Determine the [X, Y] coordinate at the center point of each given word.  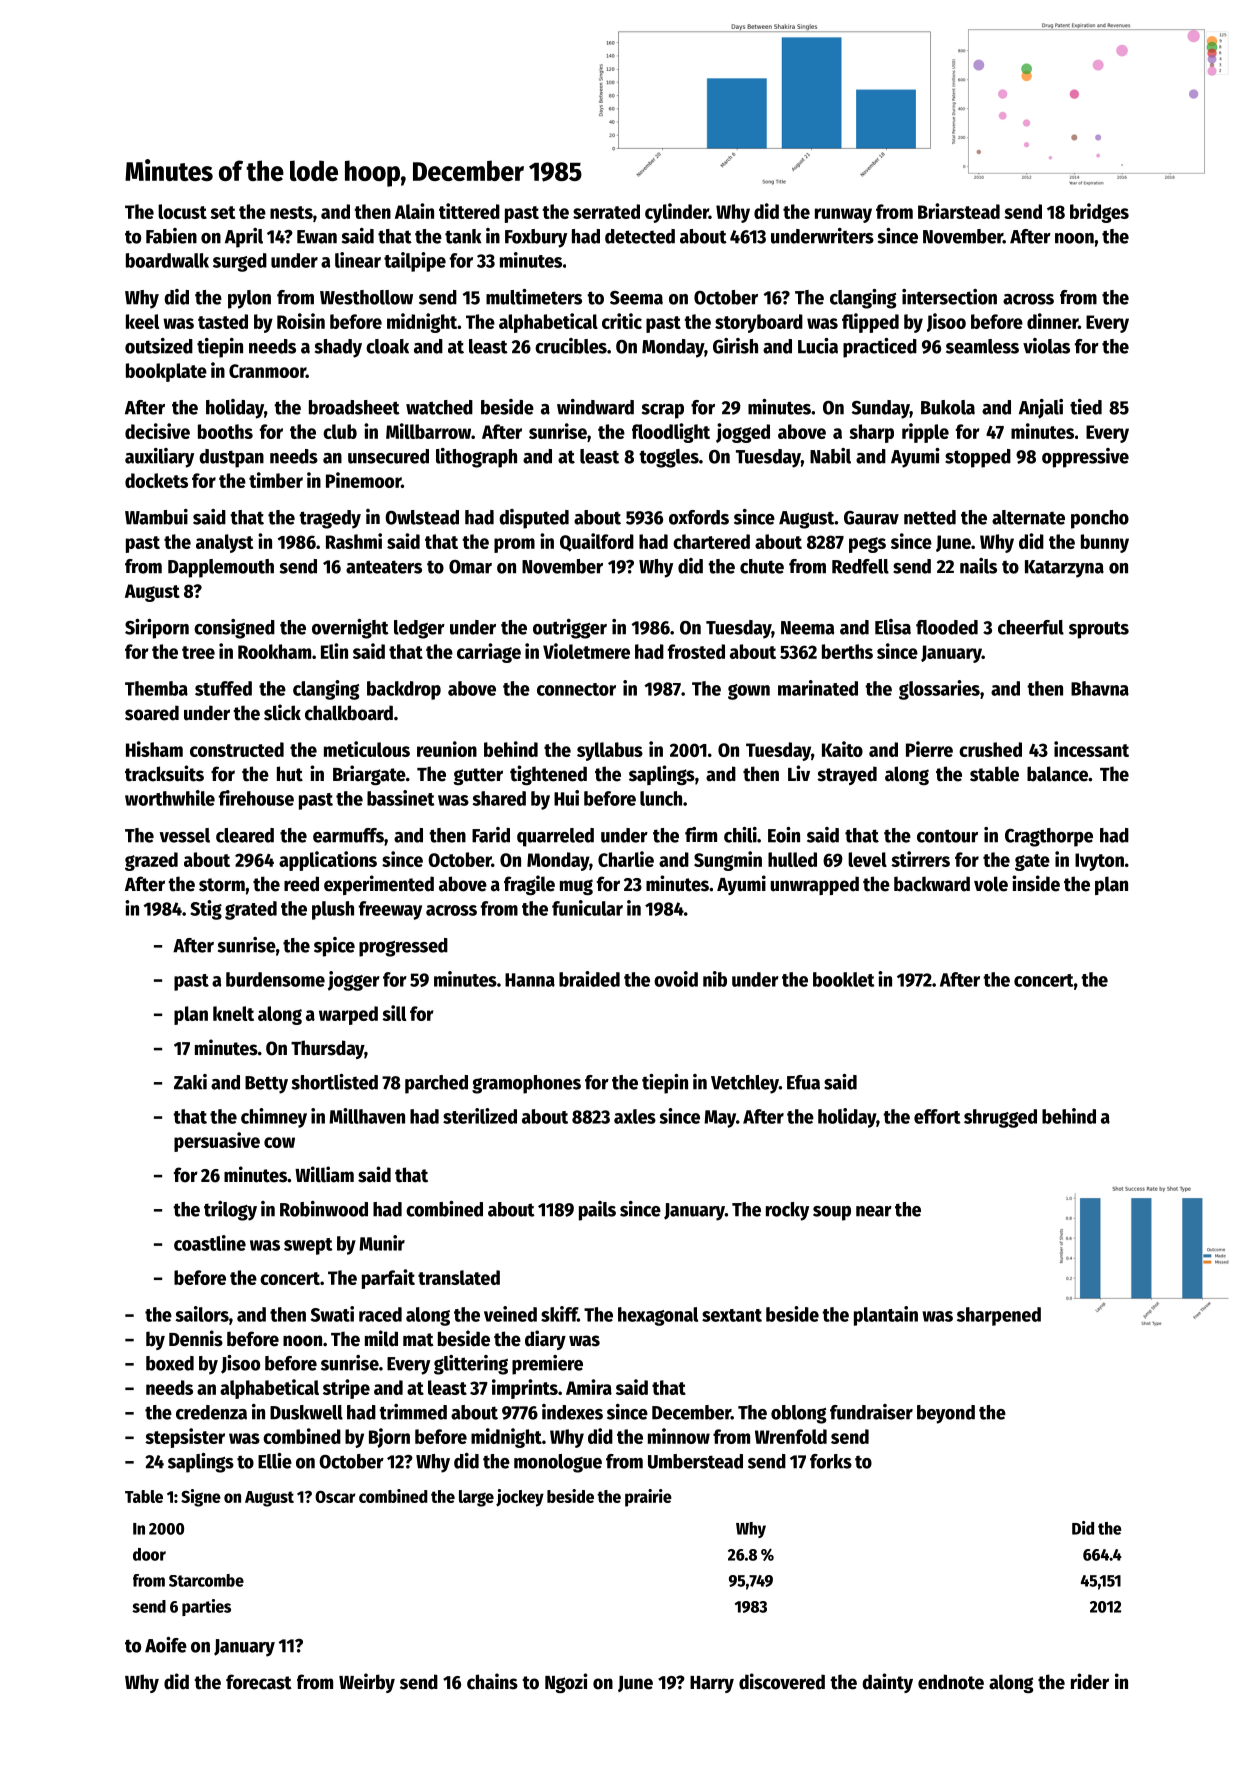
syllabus [610, 751]
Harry [712, 1684]
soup [832, 1213]
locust [182, 211]
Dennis [196, 1338]
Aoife [166, 1645]
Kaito [842, 749]
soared [152, 713]
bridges [1099, 213]
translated [459, 1277]
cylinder [677, 213]
